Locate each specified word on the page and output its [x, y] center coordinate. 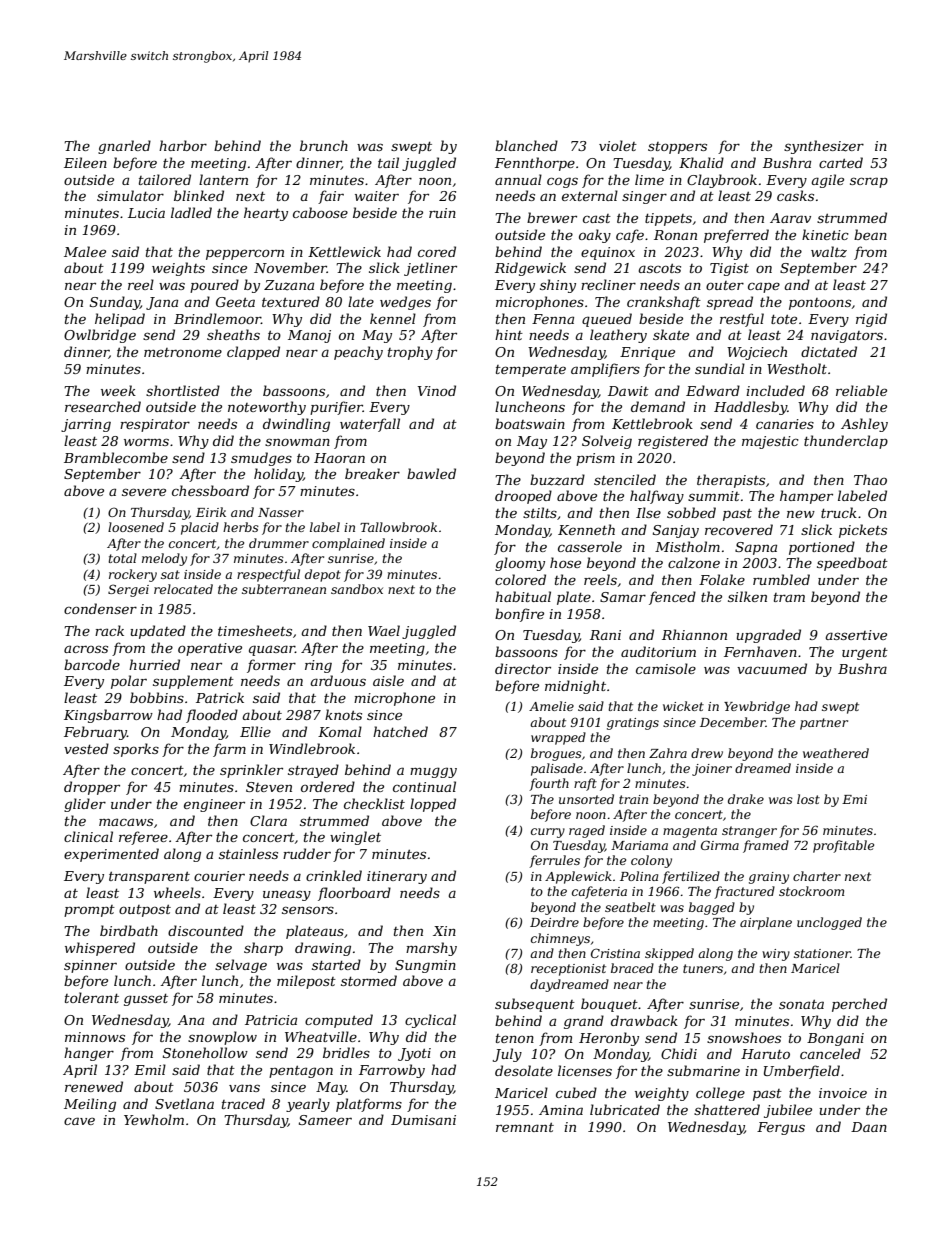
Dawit [628, 391]
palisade [557, 769]
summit [714, 496]
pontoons [820, 304]
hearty [266, 214]
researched [103, 406]
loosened [136, 527]
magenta [690, 832]
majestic [770, 442]
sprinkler [251, 771]
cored [437, 251]
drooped [523, 497]
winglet [355, 838]
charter [817, 876]
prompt [89, 911]
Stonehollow [205, 1052]
